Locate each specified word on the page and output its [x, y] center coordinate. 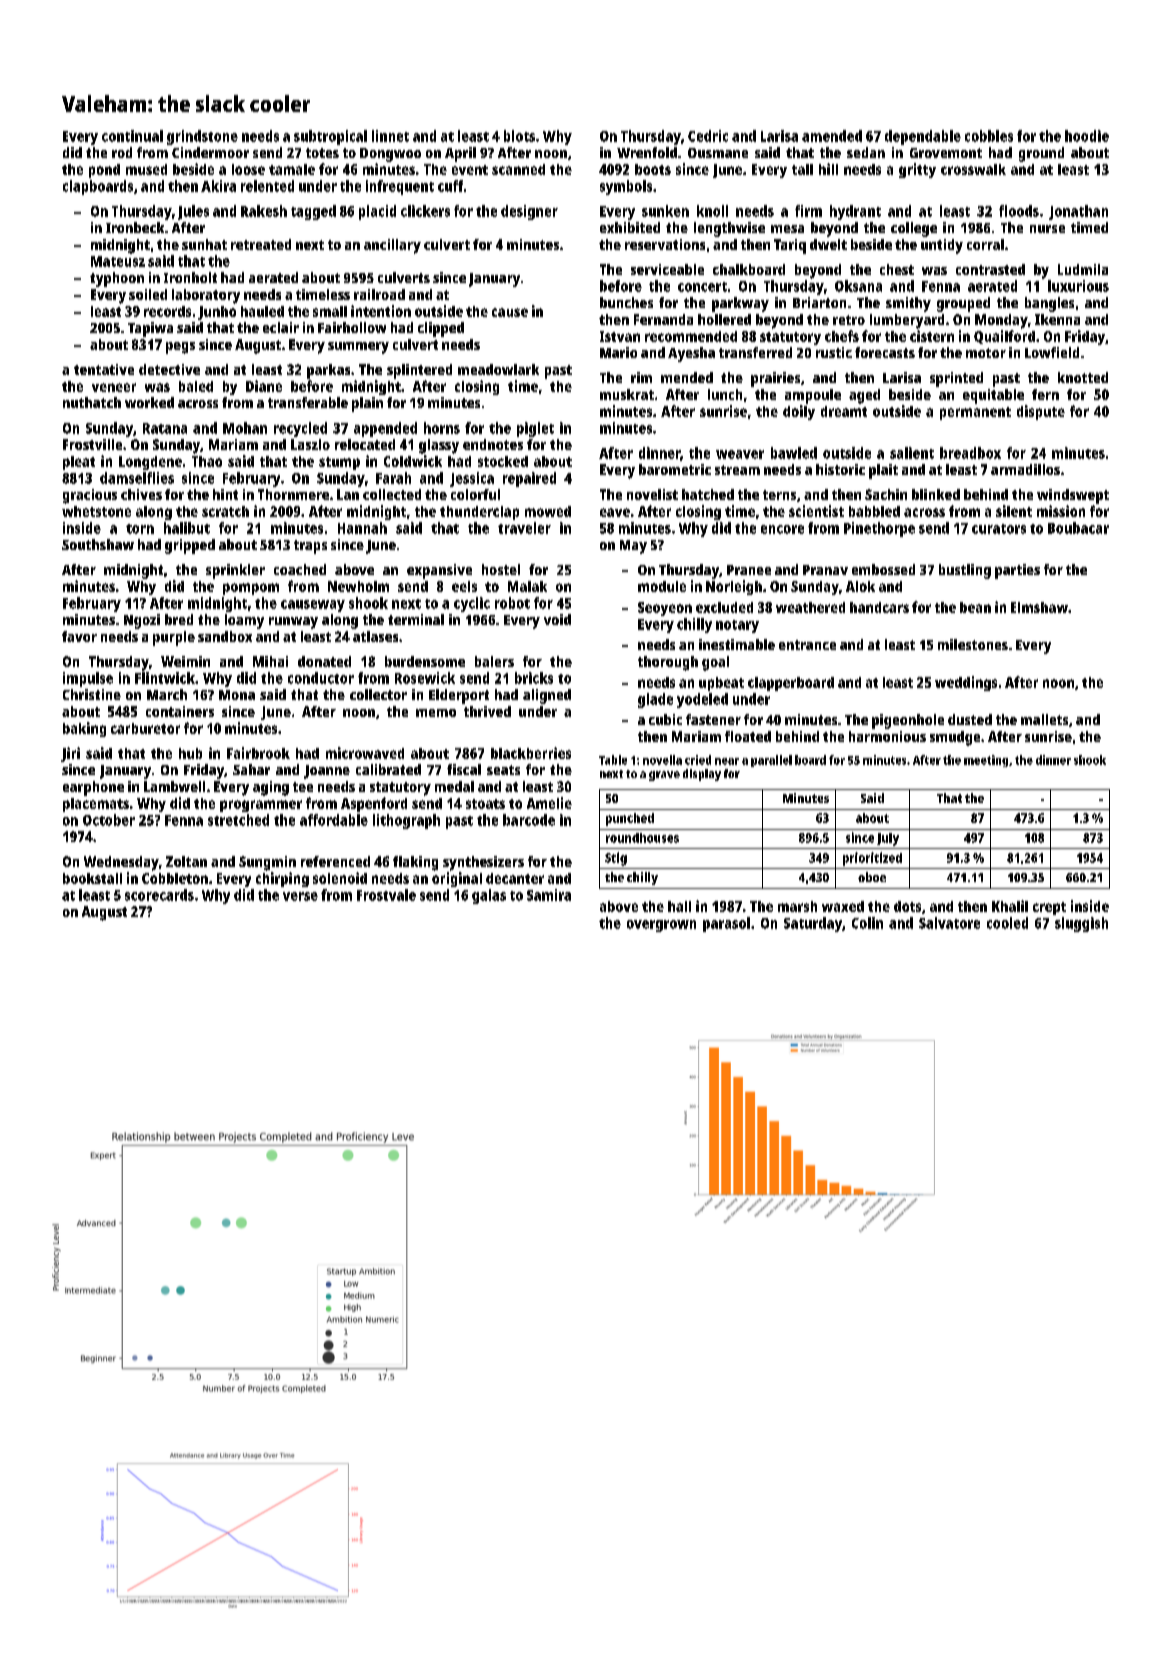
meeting [986, 761]
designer [529, 212]
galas [489, 896]
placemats [96, 805]
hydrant [855, 212]
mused [146, 169]
